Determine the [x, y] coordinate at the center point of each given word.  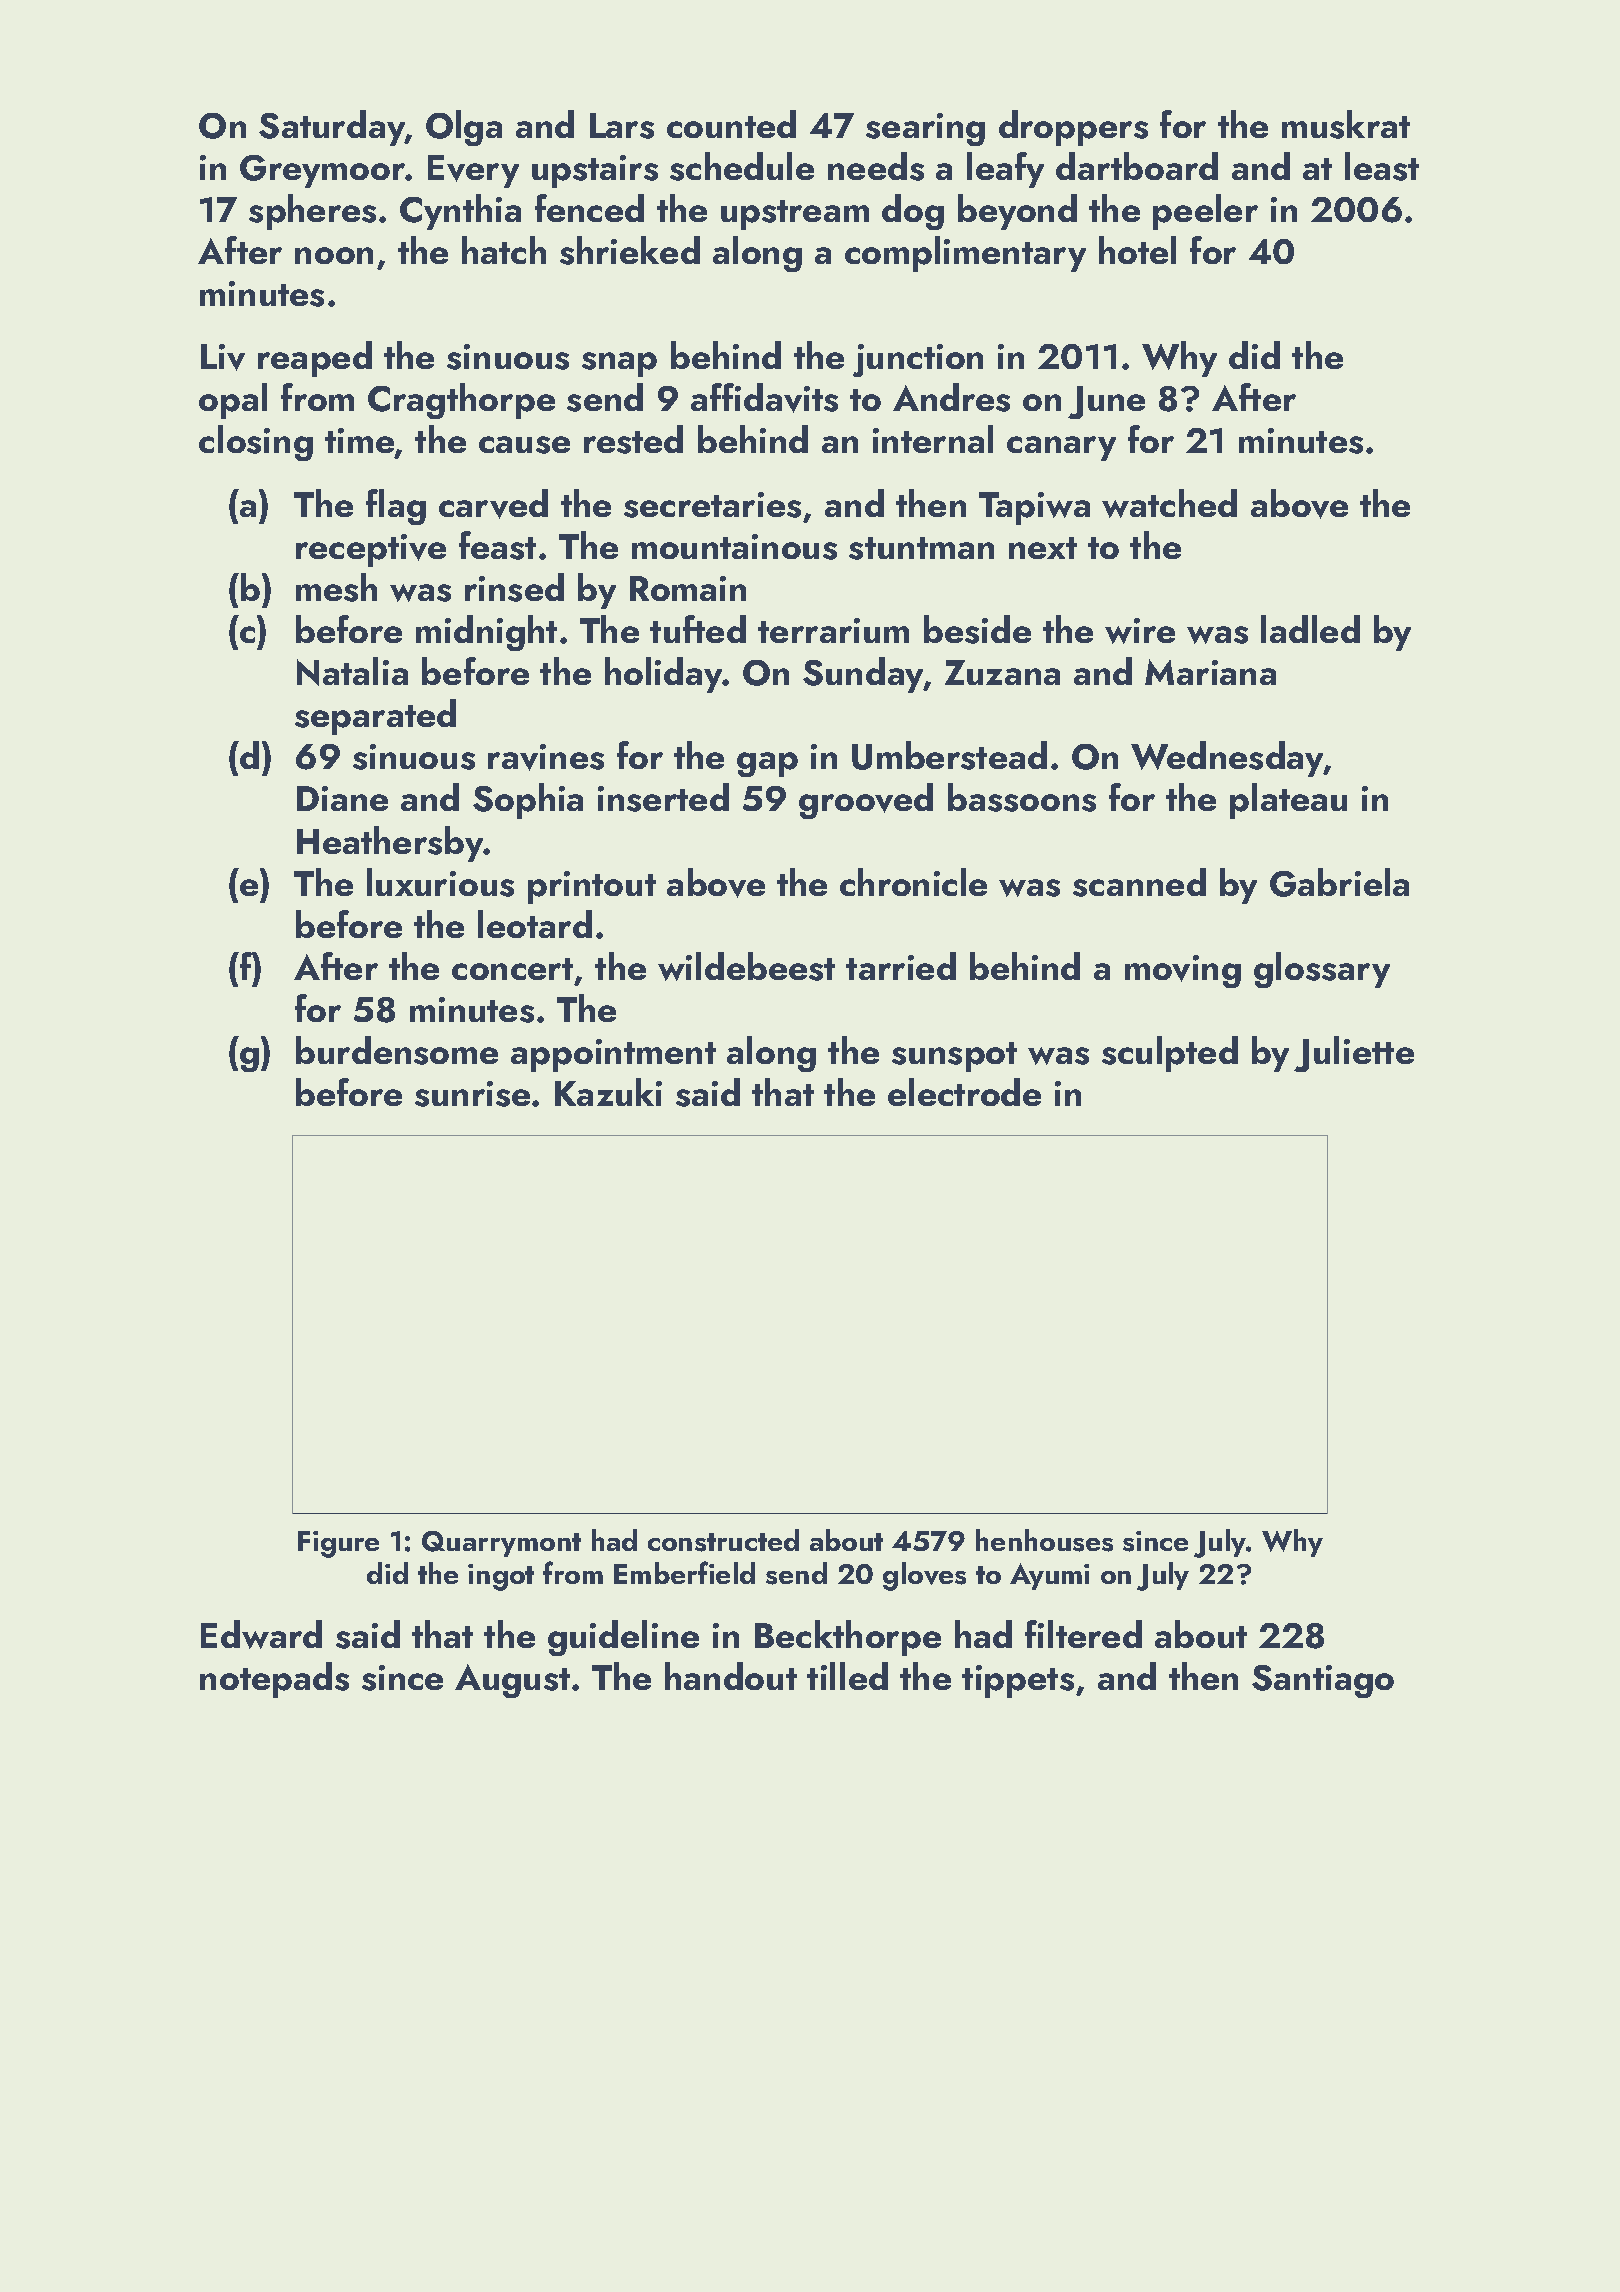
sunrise [472, 1094]
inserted [663, 797]
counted [731, 124]
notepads [274, 1680]
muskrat [1346, 124]
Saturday [332, 128]
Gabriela [1339, 882]
